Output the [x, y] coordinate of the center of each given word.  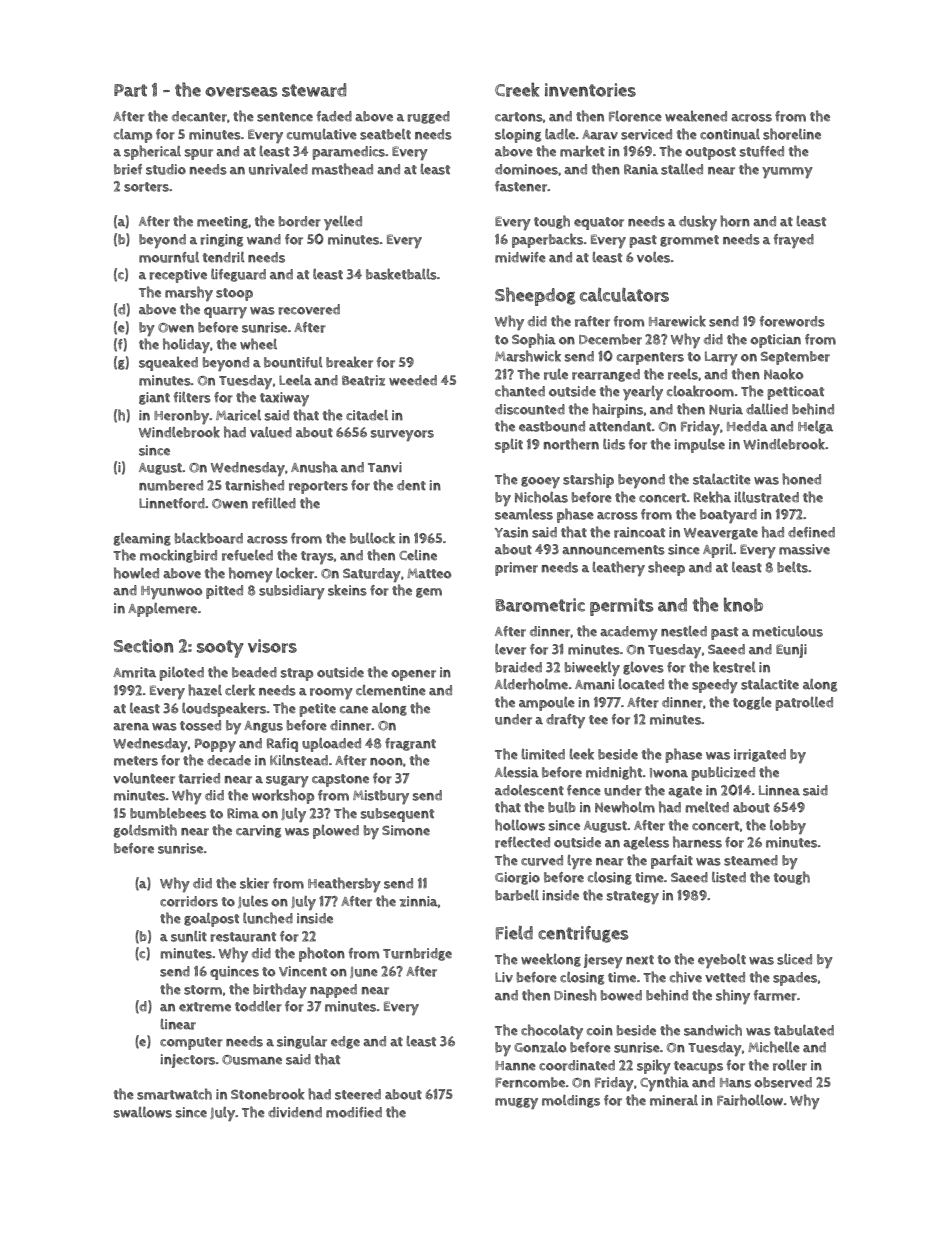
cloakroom [700, 391]
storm [203, 990]
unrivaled [278, 169]
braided [518, 667]
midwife [520, 257]
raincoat [639, 532]
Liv [504, 977]
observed [783, 1082]
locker [295, 573]
